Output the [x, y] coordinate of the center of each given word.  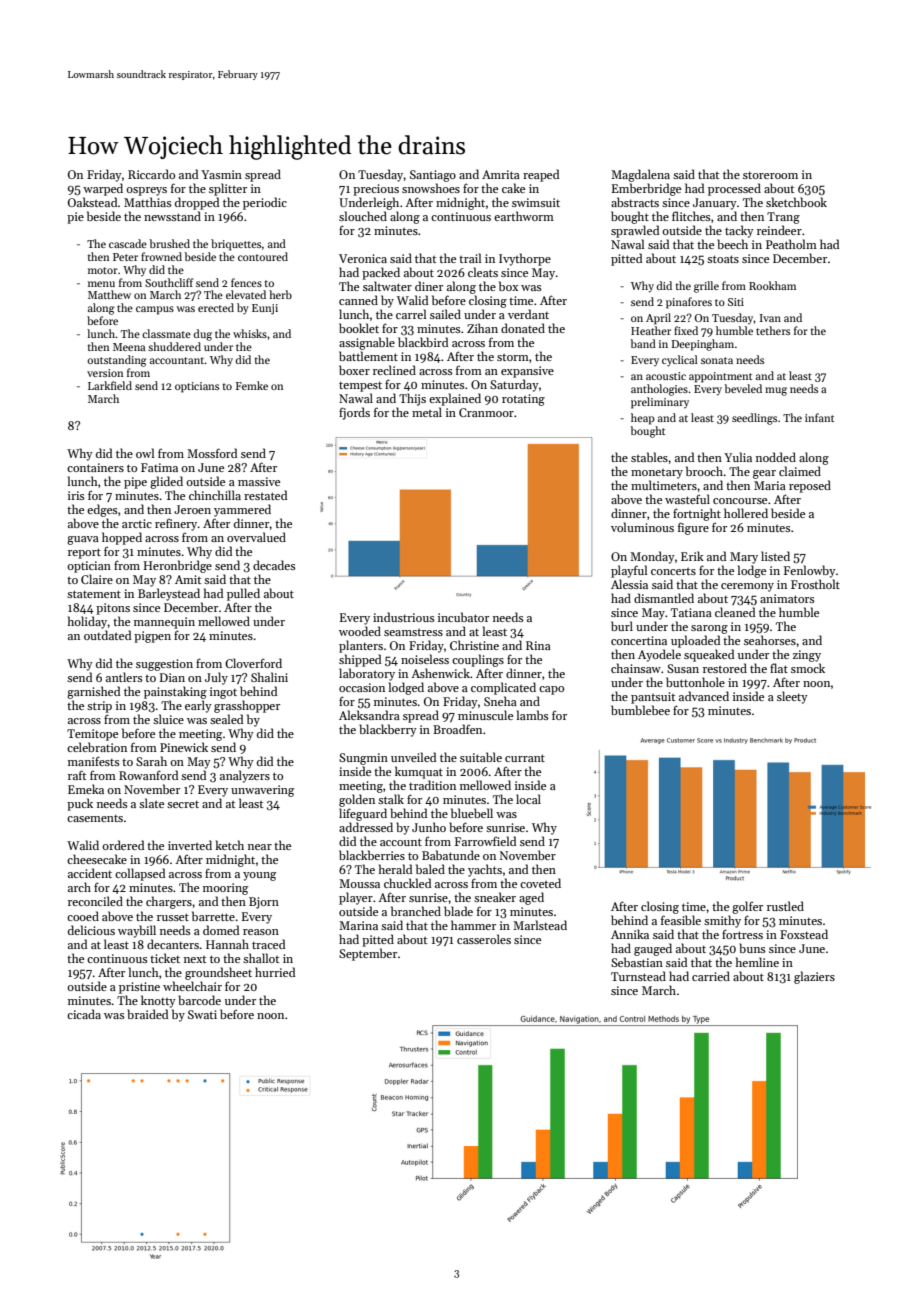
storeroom [770, 175]
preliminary [660, 403]
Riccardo [151, 174]
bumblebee [640, 710]
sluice [168, 719]
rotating [523, 400]
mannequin [164, 623]
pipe [135, 483]
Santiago [433, 176]
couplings [478, 660]
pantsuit [653, 698]
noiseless [425, 659]
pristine [139, 988]
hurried [275, 972]
